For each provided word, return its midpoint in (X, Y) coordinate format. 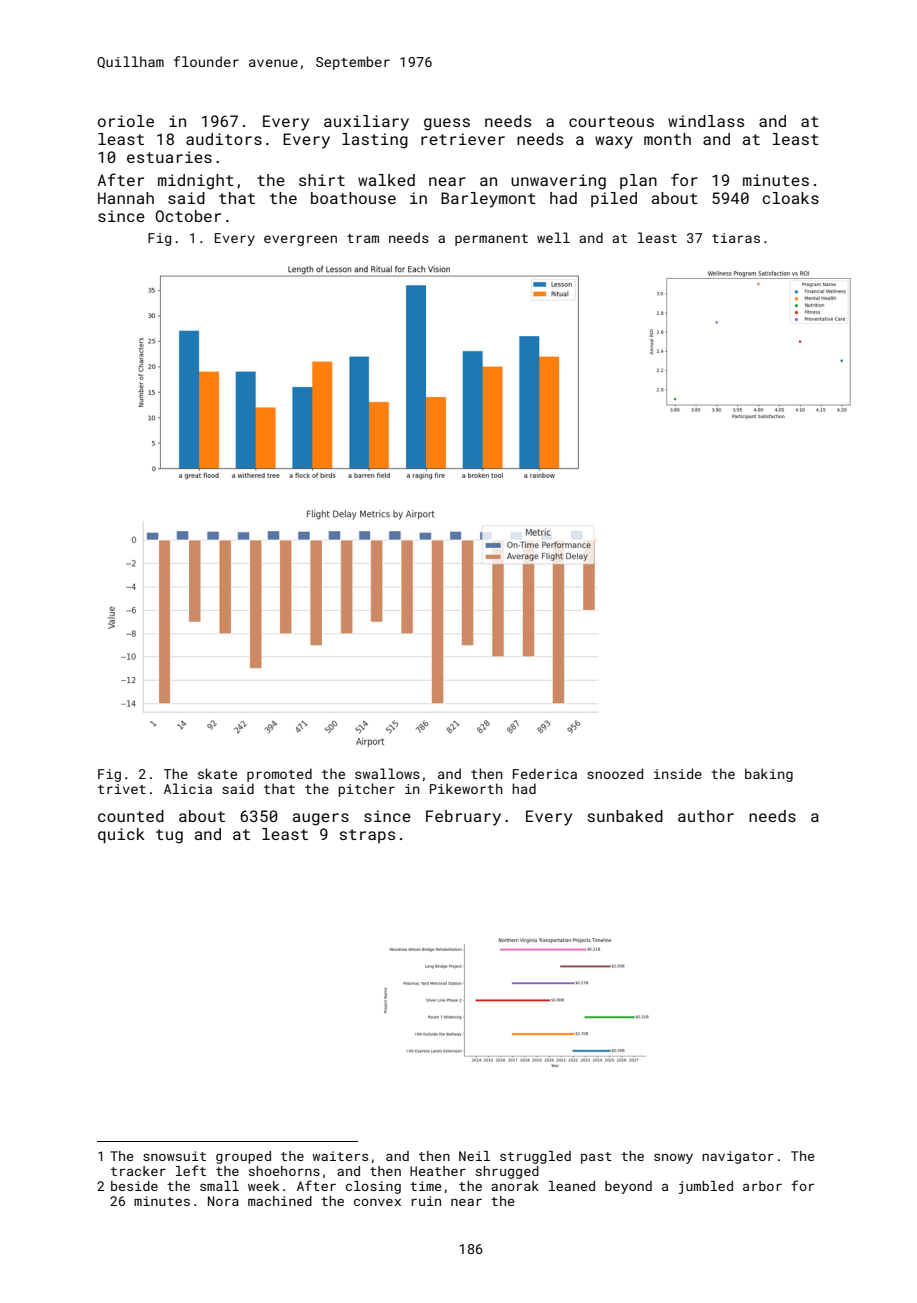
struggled (535, 1157)
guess (447, 124)
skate (217, 773)
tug (169, 836)
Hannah (126, 198)
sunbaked (625, 816)
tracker (138, 1171)
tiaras (736, 238)
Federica (545, 773)
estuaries (169, 157)
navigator (738, 1157)
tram (363, 238)
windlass (706, 121)
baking (769, 775)
